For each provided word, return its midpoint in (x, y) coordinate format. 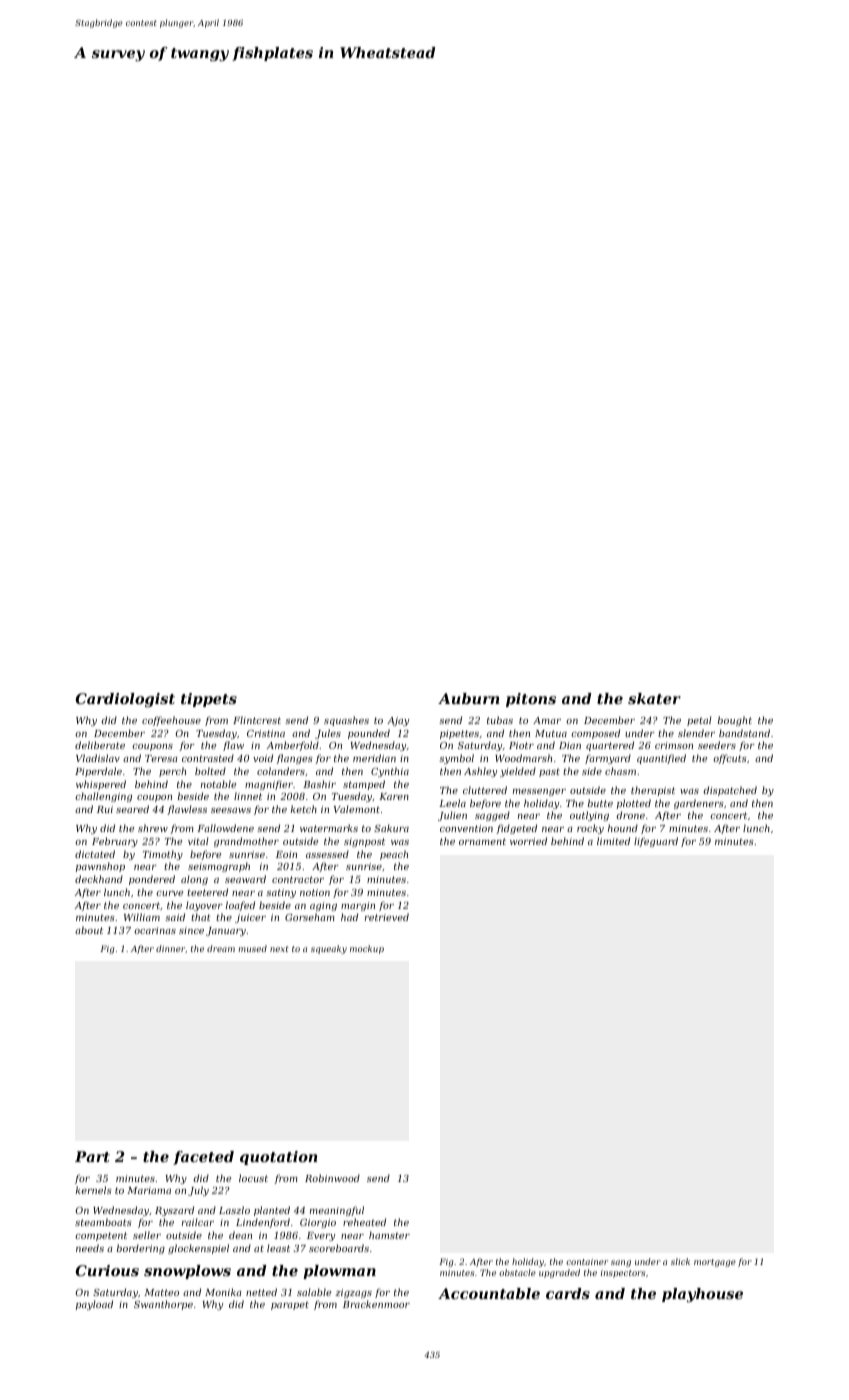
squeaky (329, 949)
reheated (364, 1222)
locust (253, 1178)
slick (680, 1261)
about (89, 930)
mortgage (715, 1263)
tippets (209, 700)
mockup (367, 949)
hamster (389, 1235)
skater (654, 698)
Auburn (469, 698)
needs (90, 1248)
